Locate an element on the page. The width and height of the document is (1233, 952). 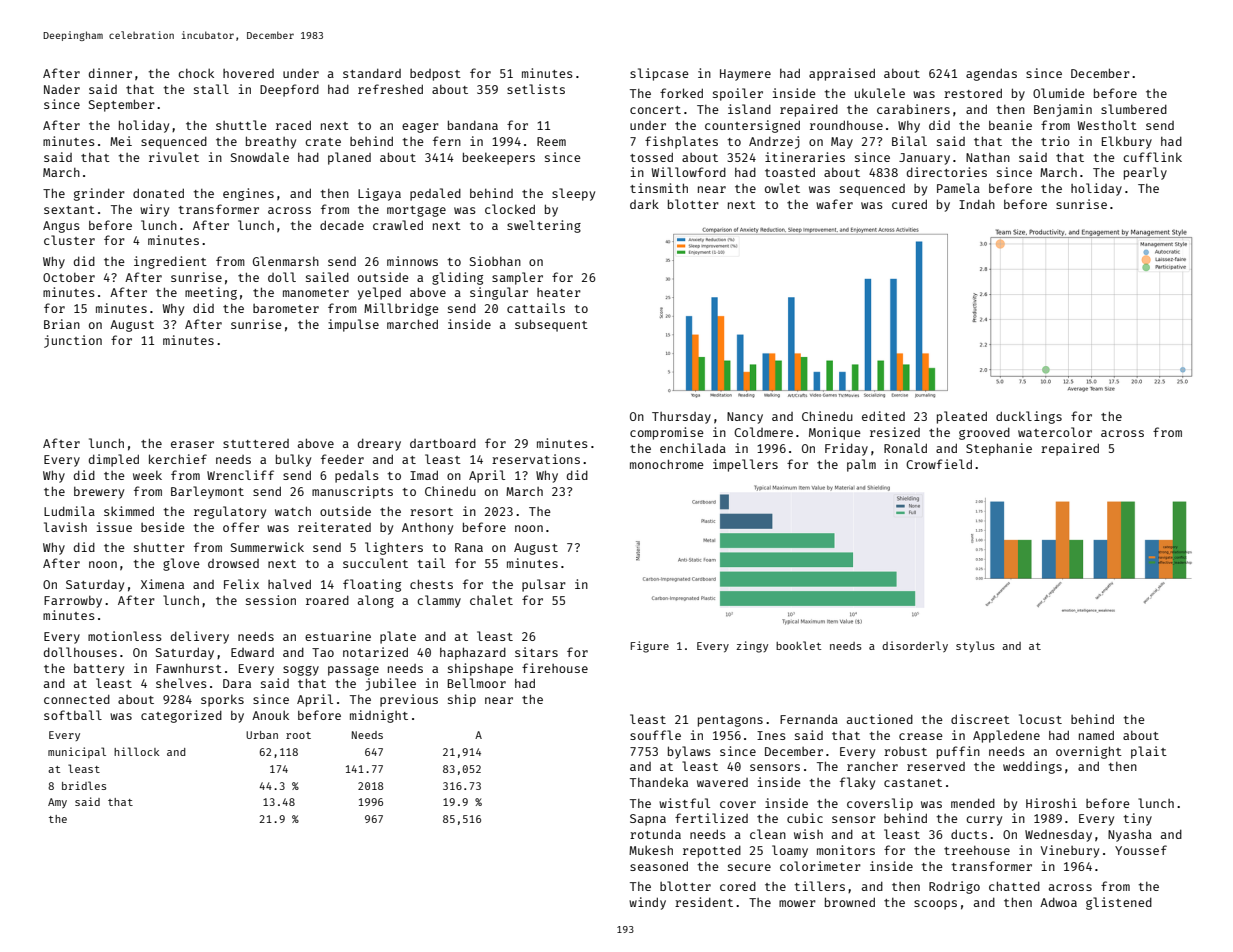
souffle is located at coordinates (655, 735).
